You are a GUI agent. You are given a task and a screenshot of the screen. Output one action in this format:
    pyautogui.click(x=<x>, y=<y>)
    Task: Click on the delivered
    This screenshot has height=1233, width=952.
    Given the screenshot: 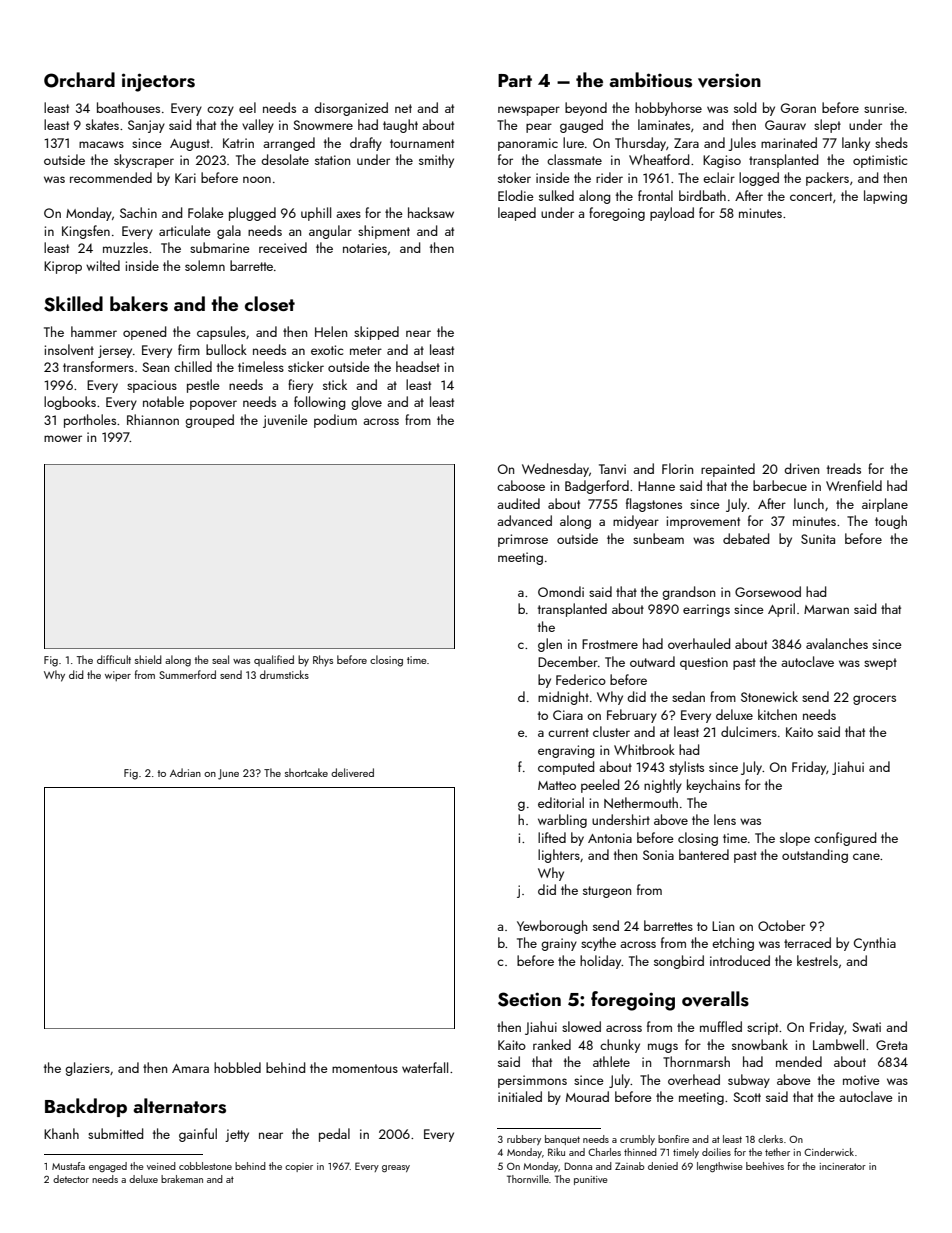 What is the action you would take?
    pyautogui.click(x=352, y=772)
